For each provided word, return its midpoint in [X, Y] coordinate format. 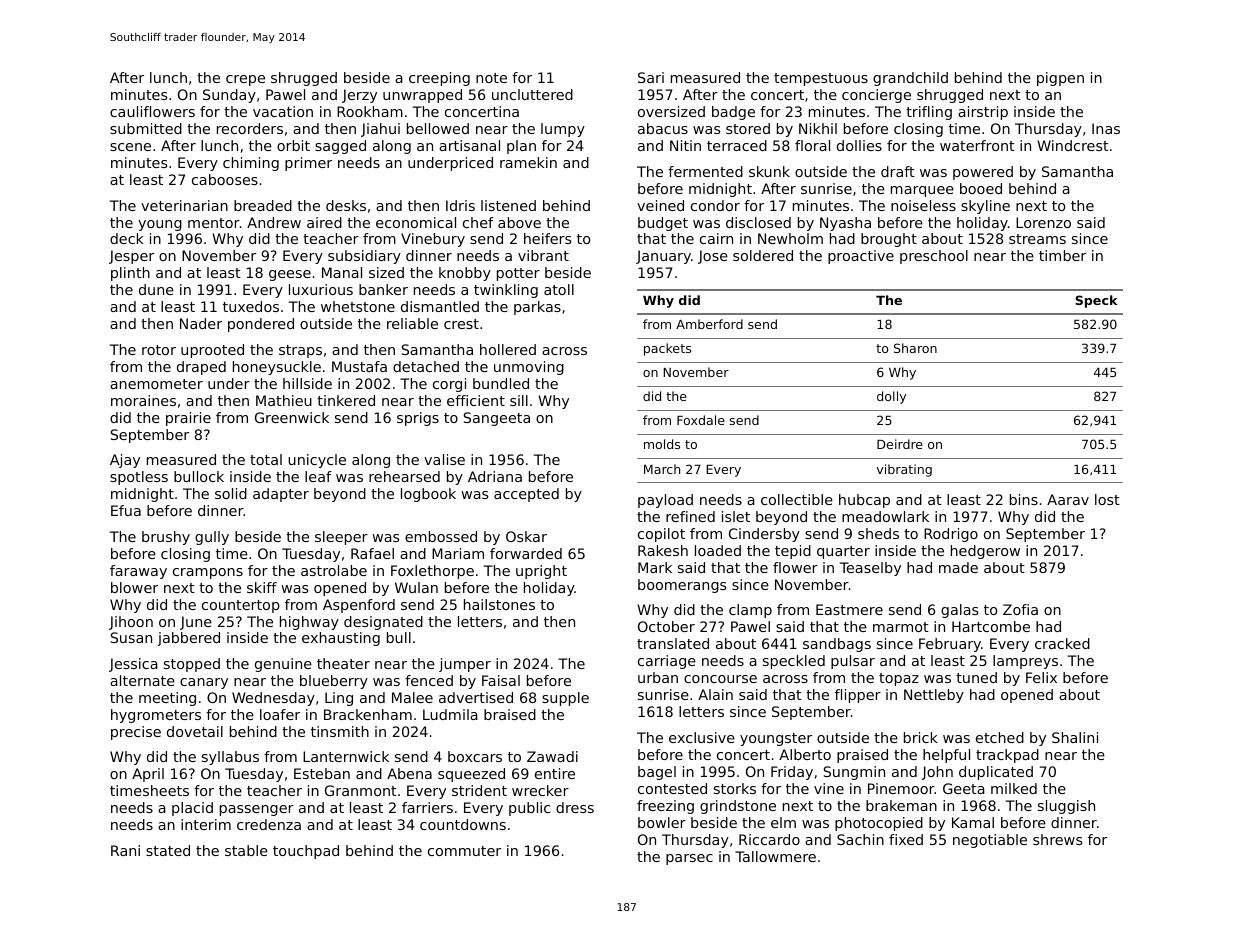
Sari [651, 77]
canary [204, 683]
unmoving [529, 368]
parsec [689, 859]
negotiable [990, 841]
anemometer [156, 384]
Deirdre [900, 444]
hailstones [499, 604]
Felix [1041, 677]
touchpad [306, 852]
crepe [245, 80]
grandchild [910, 79]
